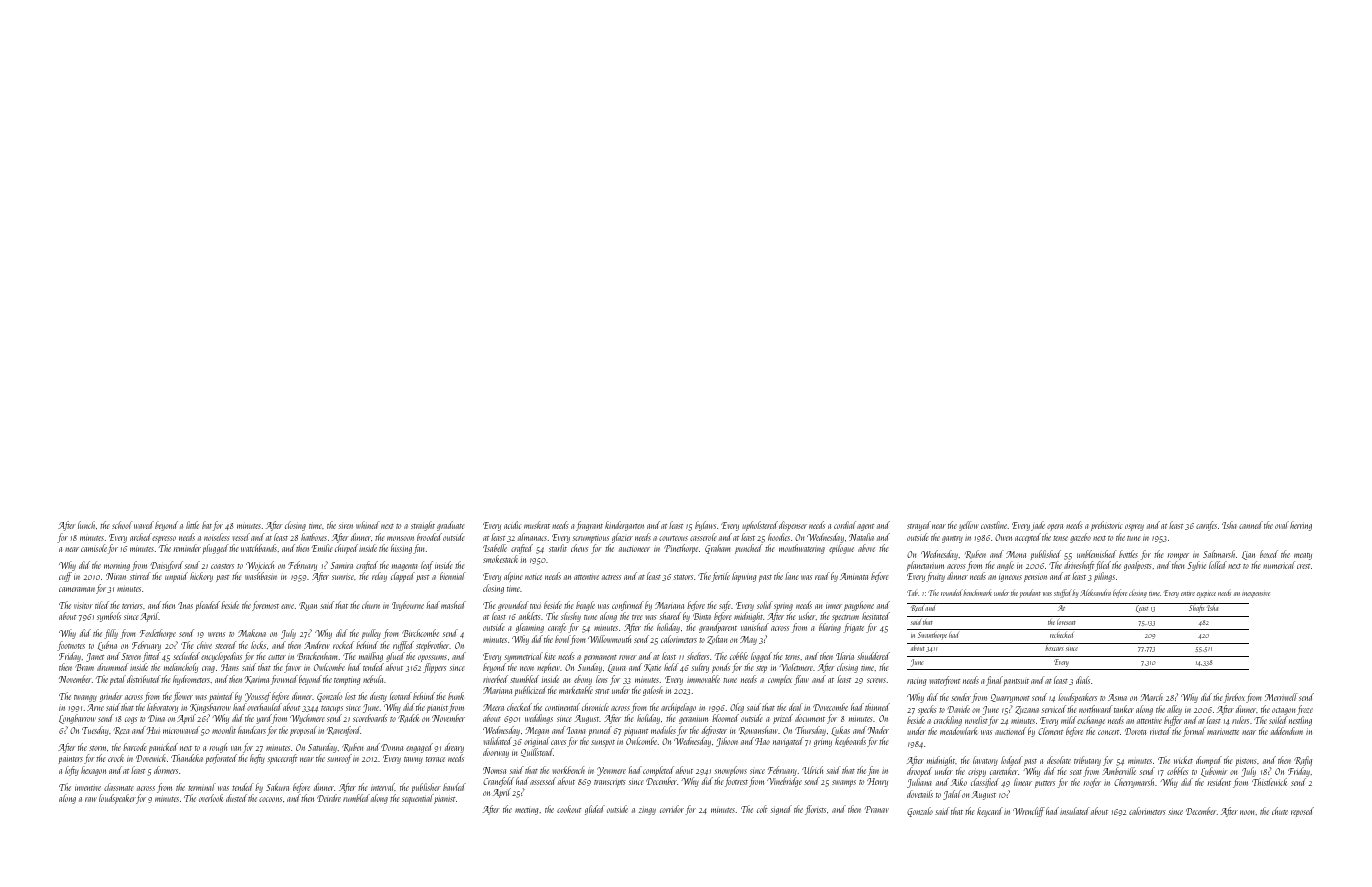 This screenshot has width=1372, height=887. What do you see at coordinates (673, 538) in the screenshot?
I see `courteous` at bounding box center [673, 538].
